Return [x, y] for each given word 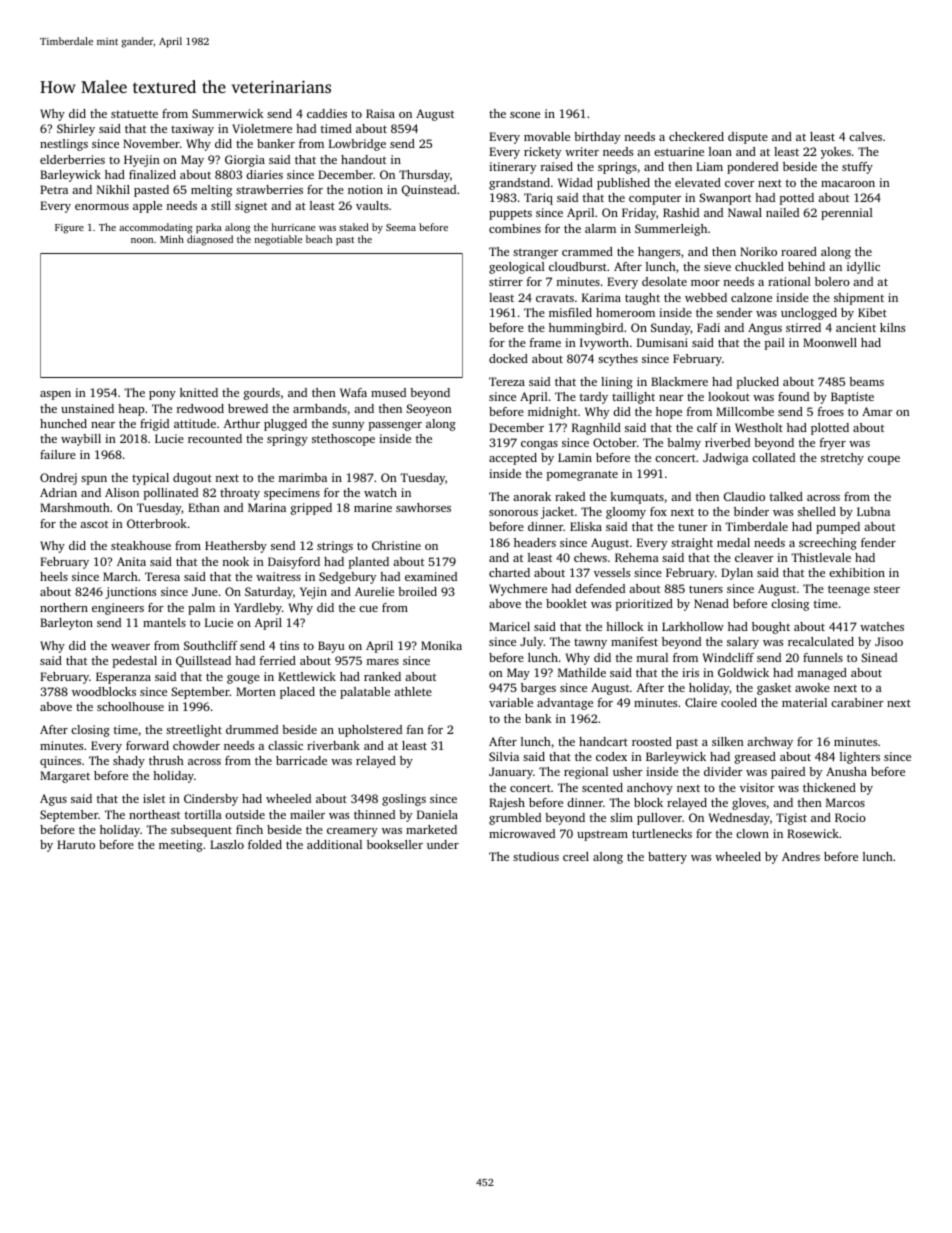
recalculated [821, 641]
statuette [134, 114]
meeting [181, 846]
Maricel [509, 626]
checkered [696, 136]
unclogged [809, 314]
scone [525, 115]
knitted [199, 392]
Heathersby [236, 547]
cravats [555, 298]
